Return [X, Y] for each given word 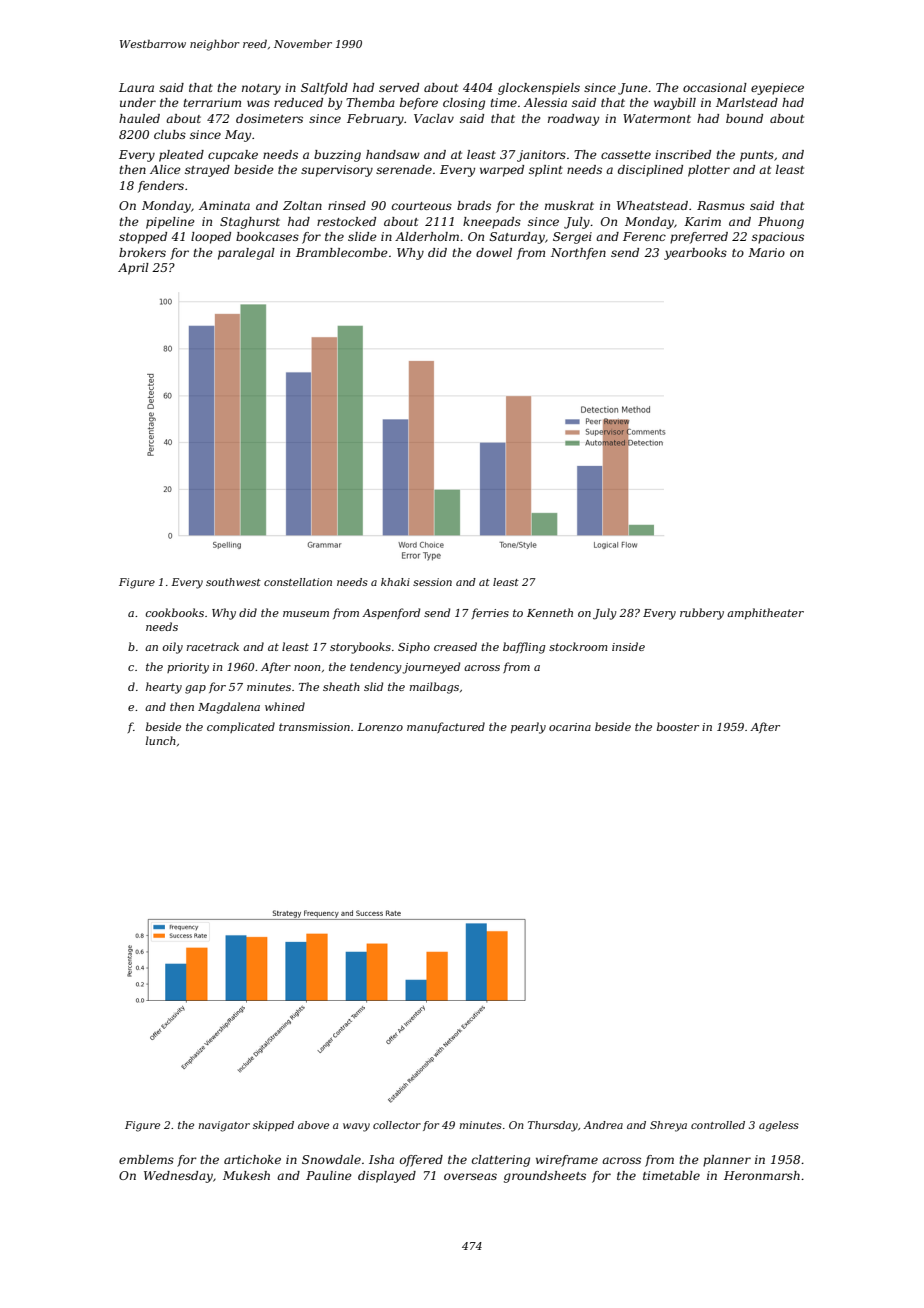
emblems [146, 1159]
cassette [626, 155]
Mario [766, 252]
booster [678, 726]
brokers [142, 252]
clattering [501, 1161]
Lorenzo [380, 727]
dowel [494, 252]
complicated [241, 727]
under [138, 102]
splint [546, 171]
